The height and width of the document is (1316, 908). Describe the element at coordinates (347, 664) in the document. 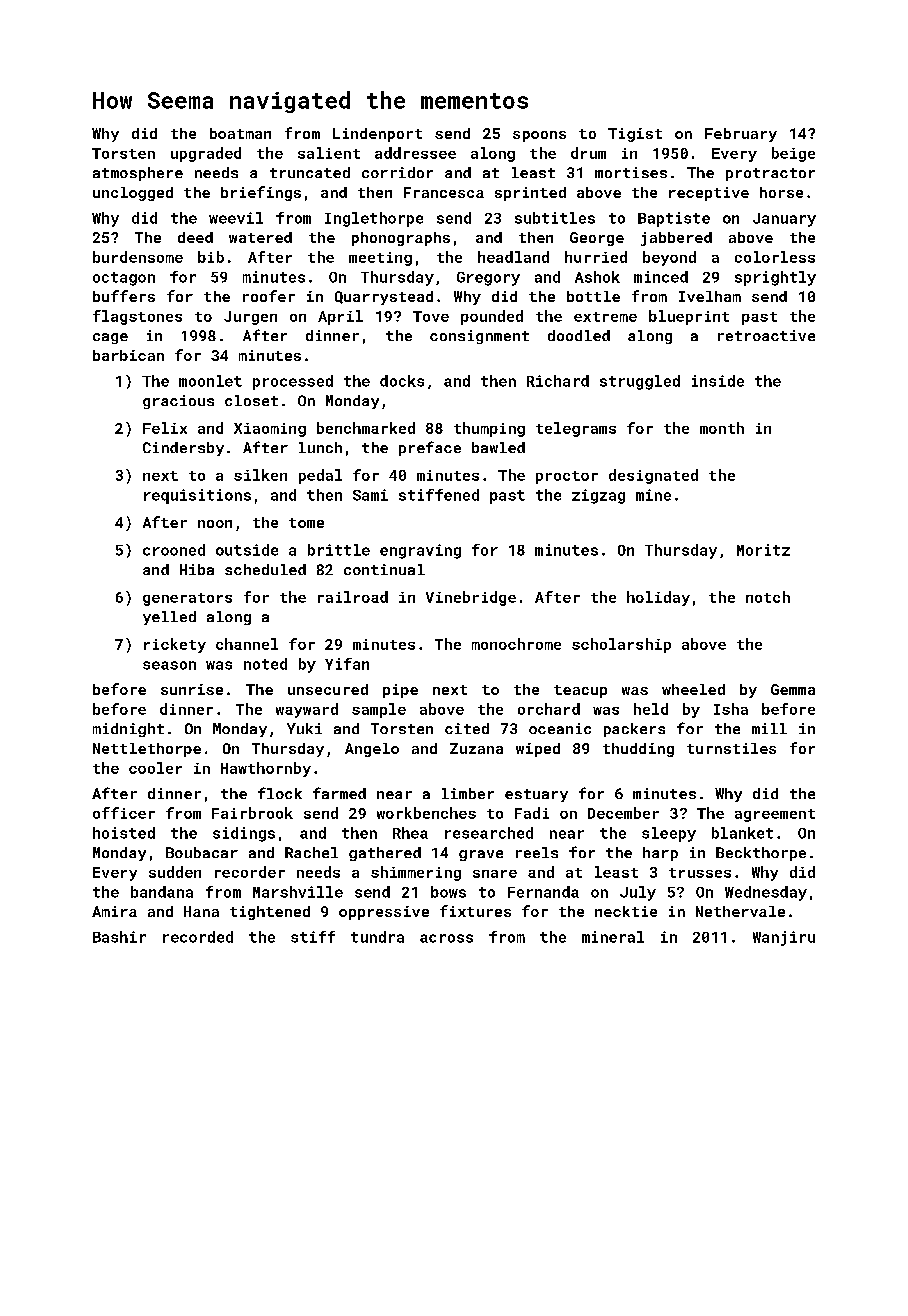

I see `Yifan` at that location.
